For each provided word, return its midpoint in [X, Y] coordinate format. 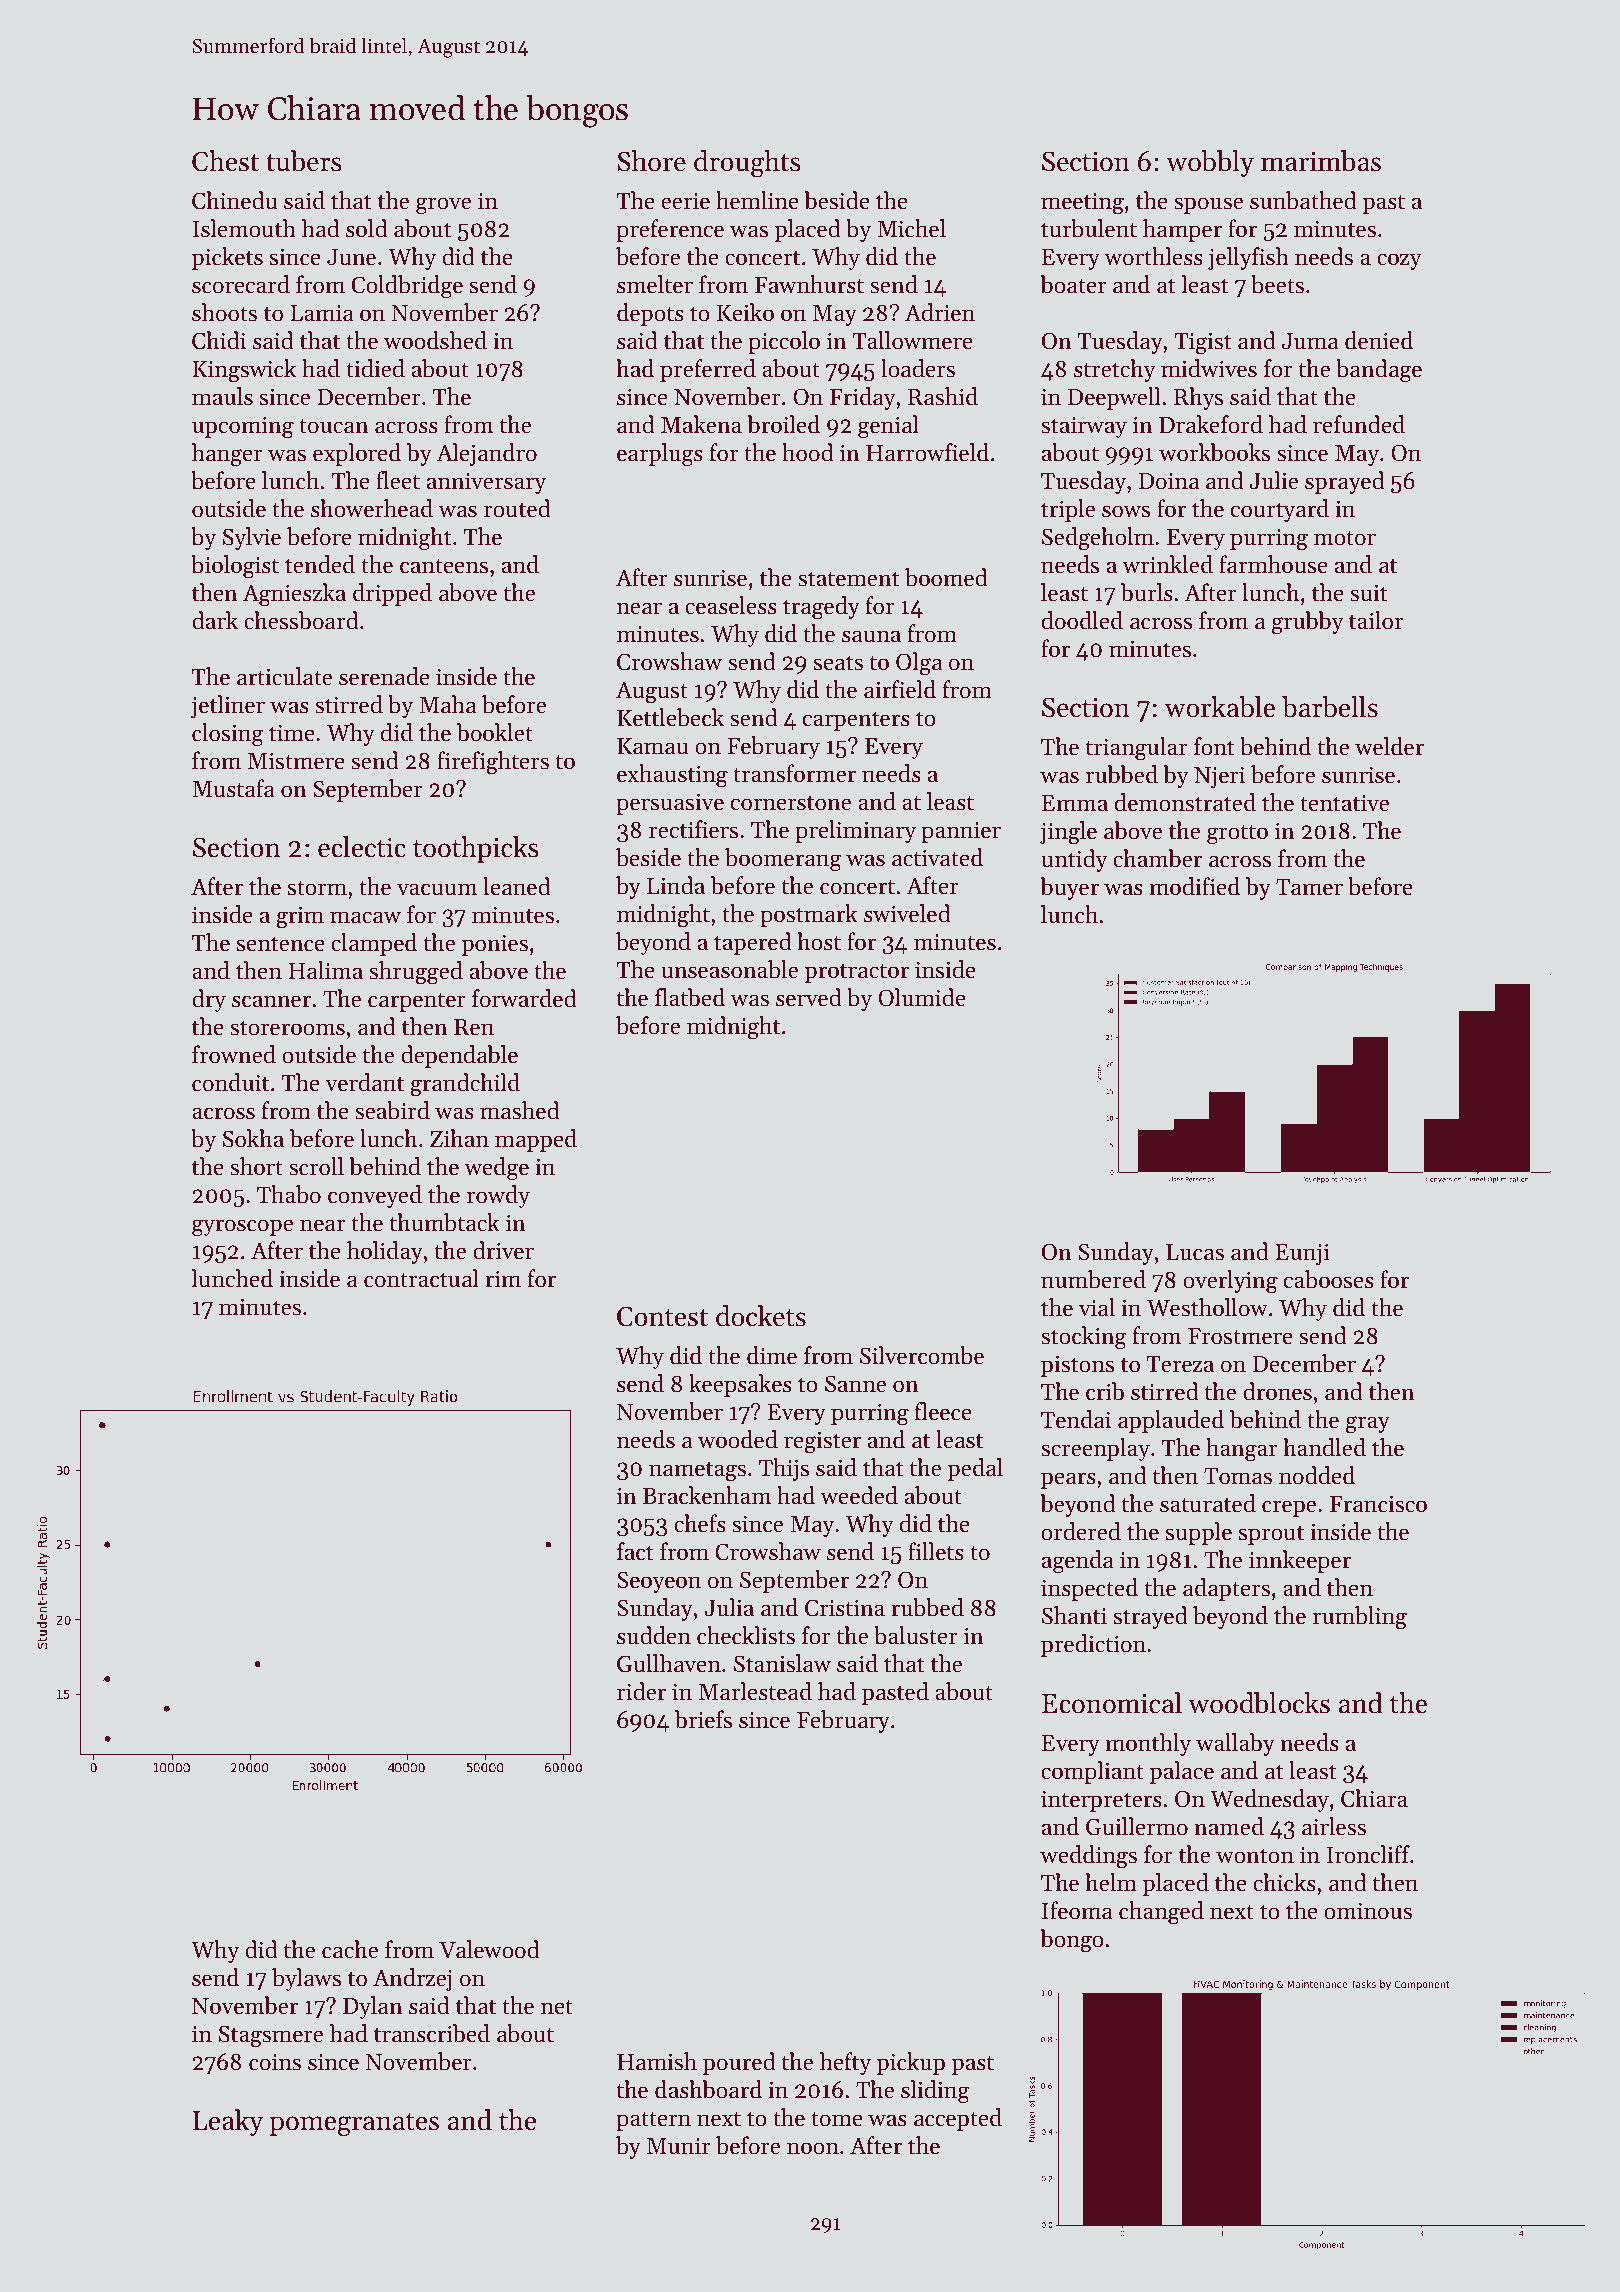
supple [1199, 1533]
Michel [911, 228]
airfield [900, 689]
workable [1219, 707]
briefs [703, 1719]
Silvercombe [922, 1355]
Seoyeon [659, 1582]
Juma [1310, 341]
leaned [517, 886]
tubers [304, 161]
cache [350, 1949]
